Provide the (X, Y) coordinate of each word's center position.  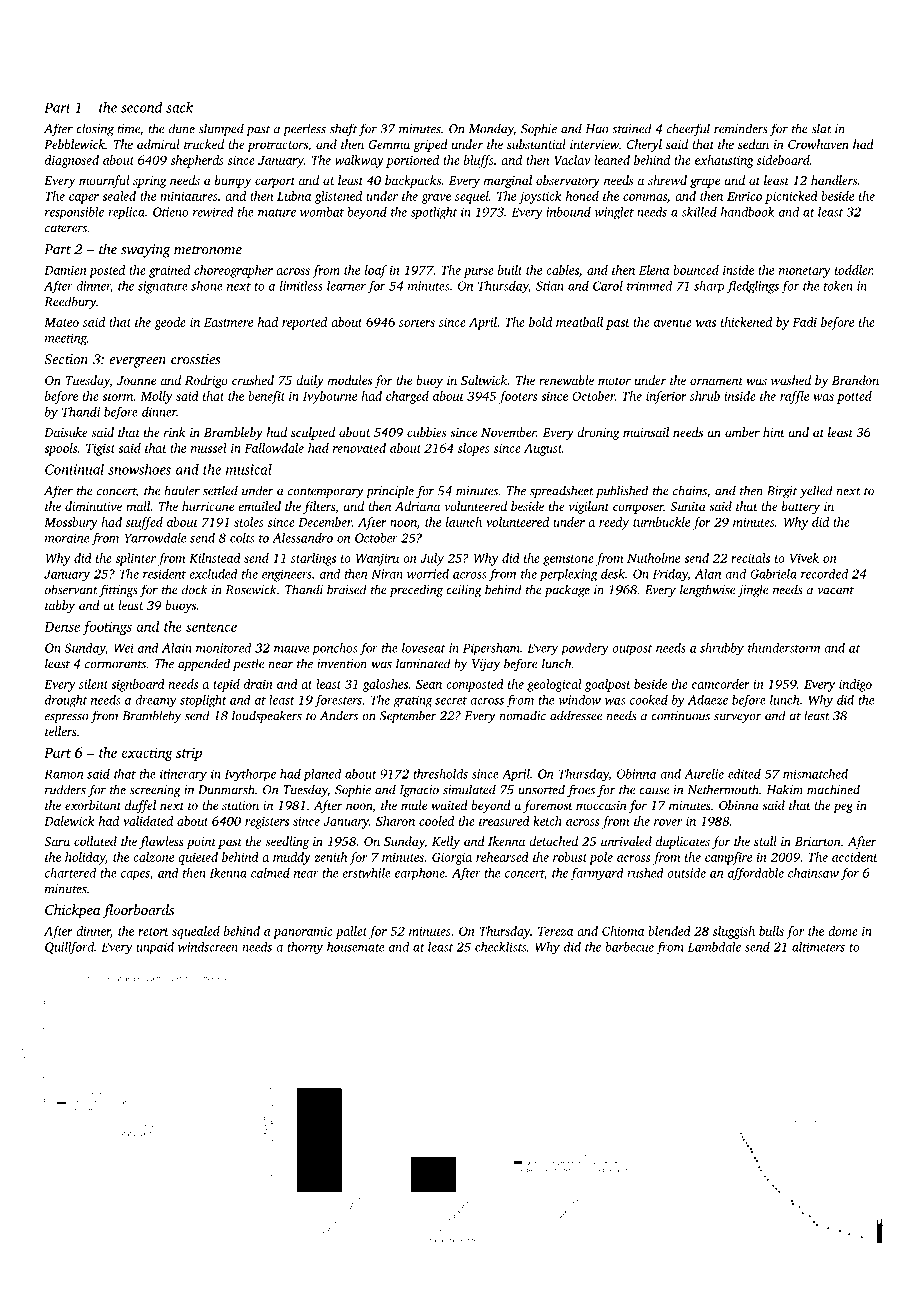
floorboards (138, 911)
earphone (420, 874)
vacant (835, 591)
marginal (508, 181)
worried (428, 574)
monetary (805, 272)
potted (854, 397)
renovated (359, 448)
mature (277, 213)
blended (669, 931)
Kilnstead (215, 558)
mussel (209, 448)
